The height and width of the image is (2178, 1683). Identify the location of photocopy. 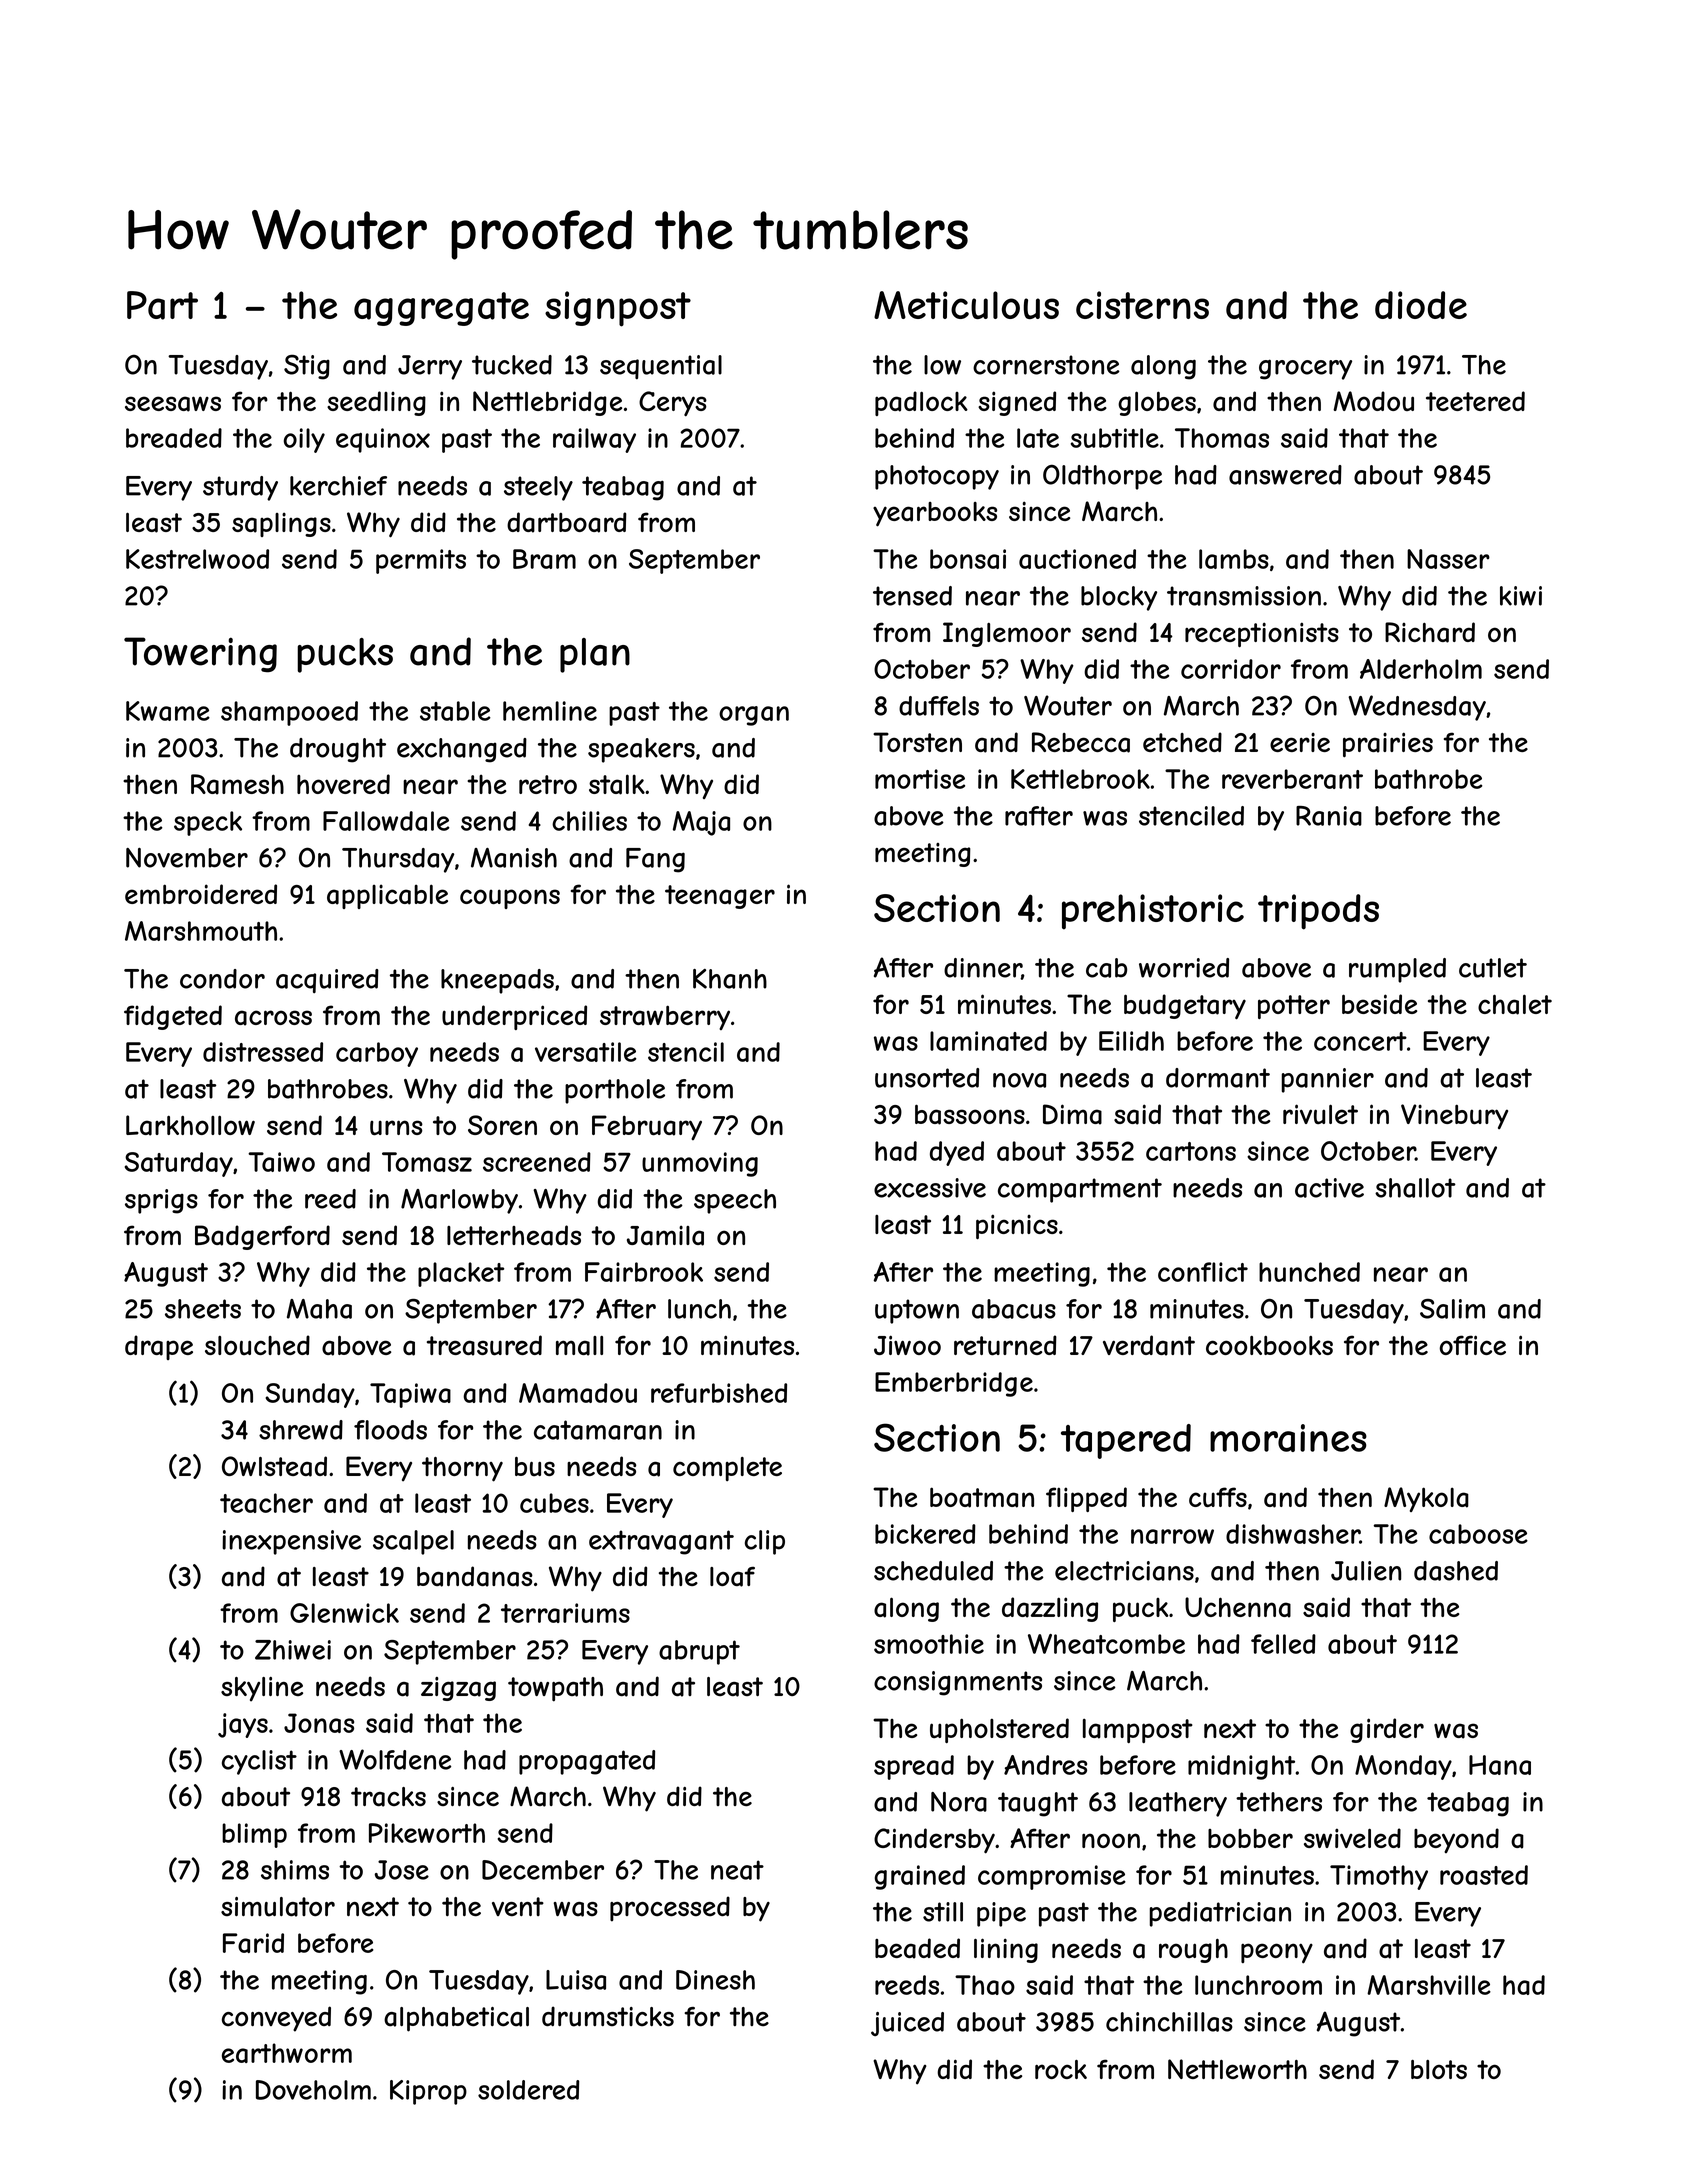
(937, 477).
